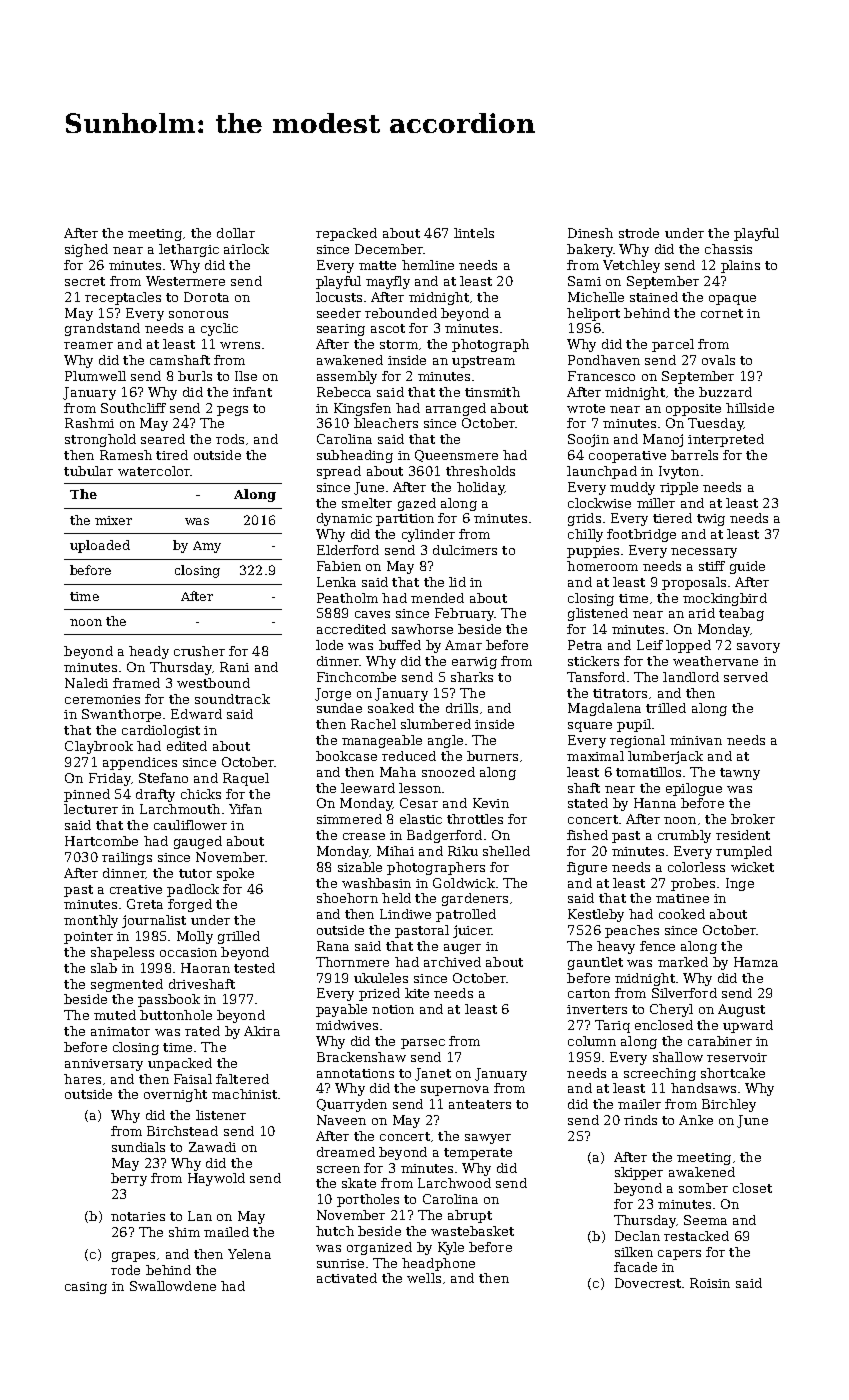 The width and height of the screenshot is (849, 1400). Describe the element at coordinates (422, 629) in the screenshot. I see `sawhorse` at that location.
